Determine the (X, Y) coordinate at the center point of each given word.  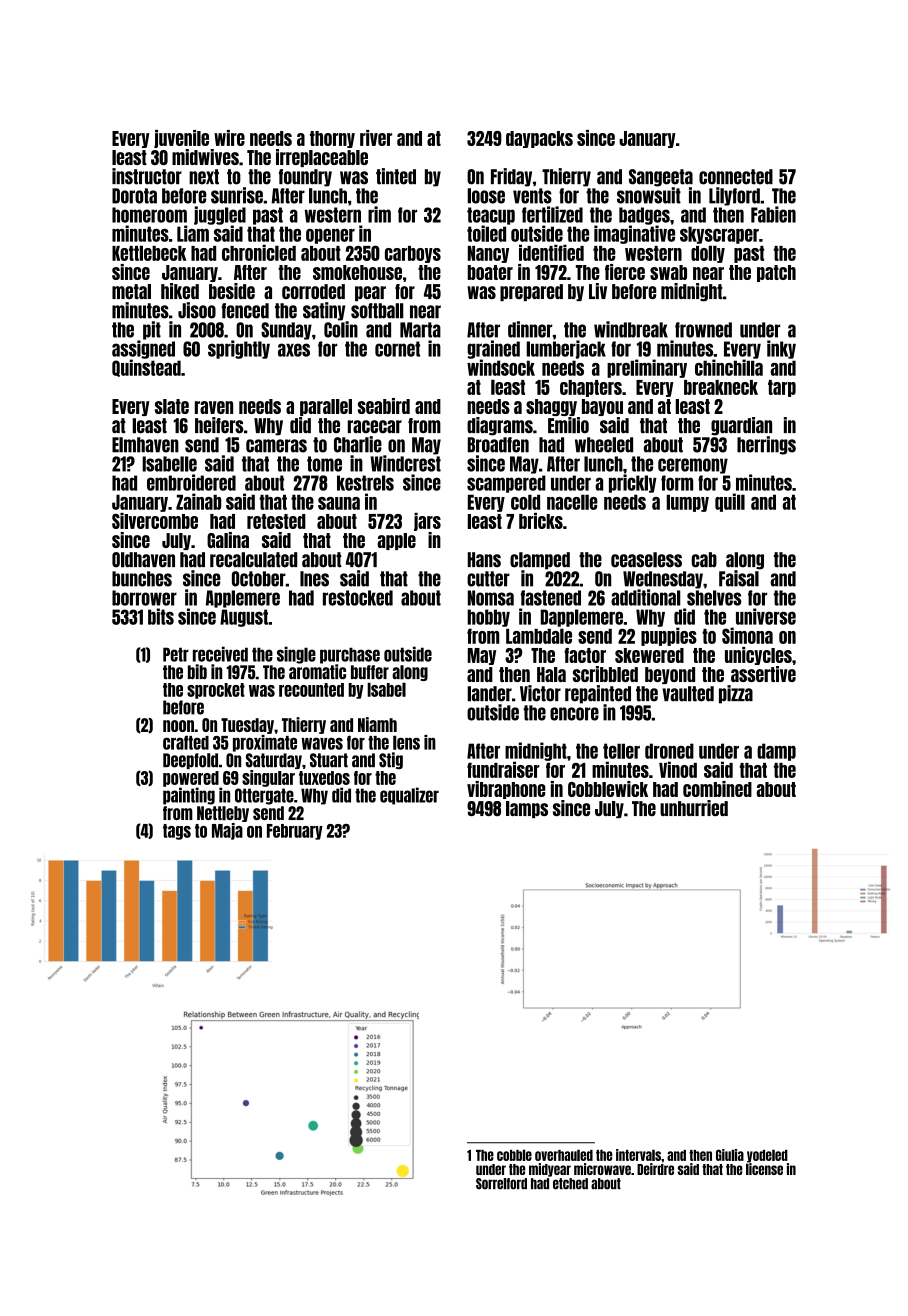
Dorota (134, 196)
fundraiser (503, 769)
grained (493, 349)
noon (178, 726)
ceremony (693, 466)
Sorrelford (501, 1184)
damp (776, 752)
